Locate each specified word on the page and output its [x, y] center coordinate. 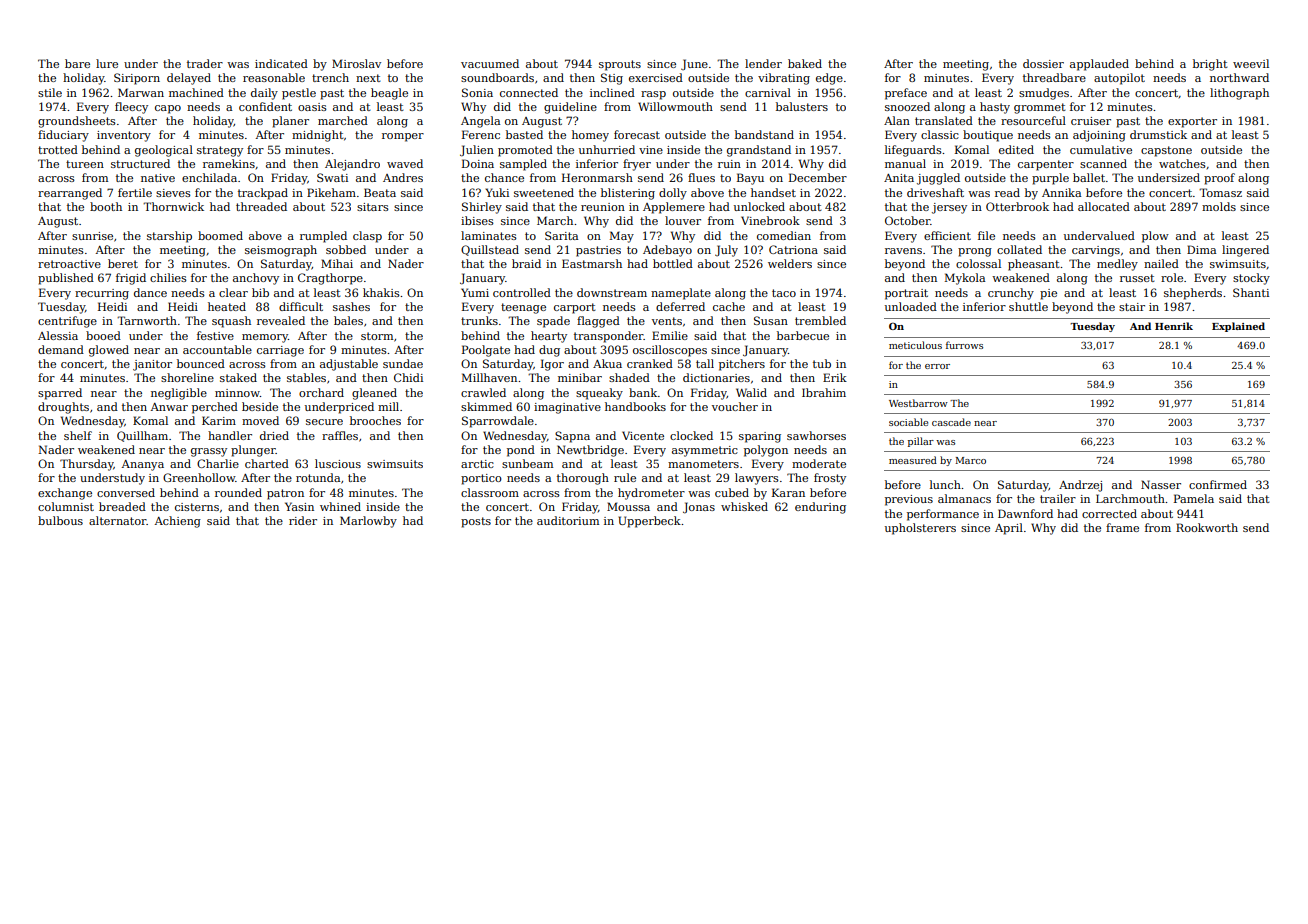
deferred [680, 306]
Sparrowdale [498, 422]
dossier [1043, 63]
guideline [570, 108]
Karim [219, 420]
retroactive [69, 264]
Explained [1238, 327]
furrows [964, 345]
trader [205, 63]
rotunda [318, 477]
